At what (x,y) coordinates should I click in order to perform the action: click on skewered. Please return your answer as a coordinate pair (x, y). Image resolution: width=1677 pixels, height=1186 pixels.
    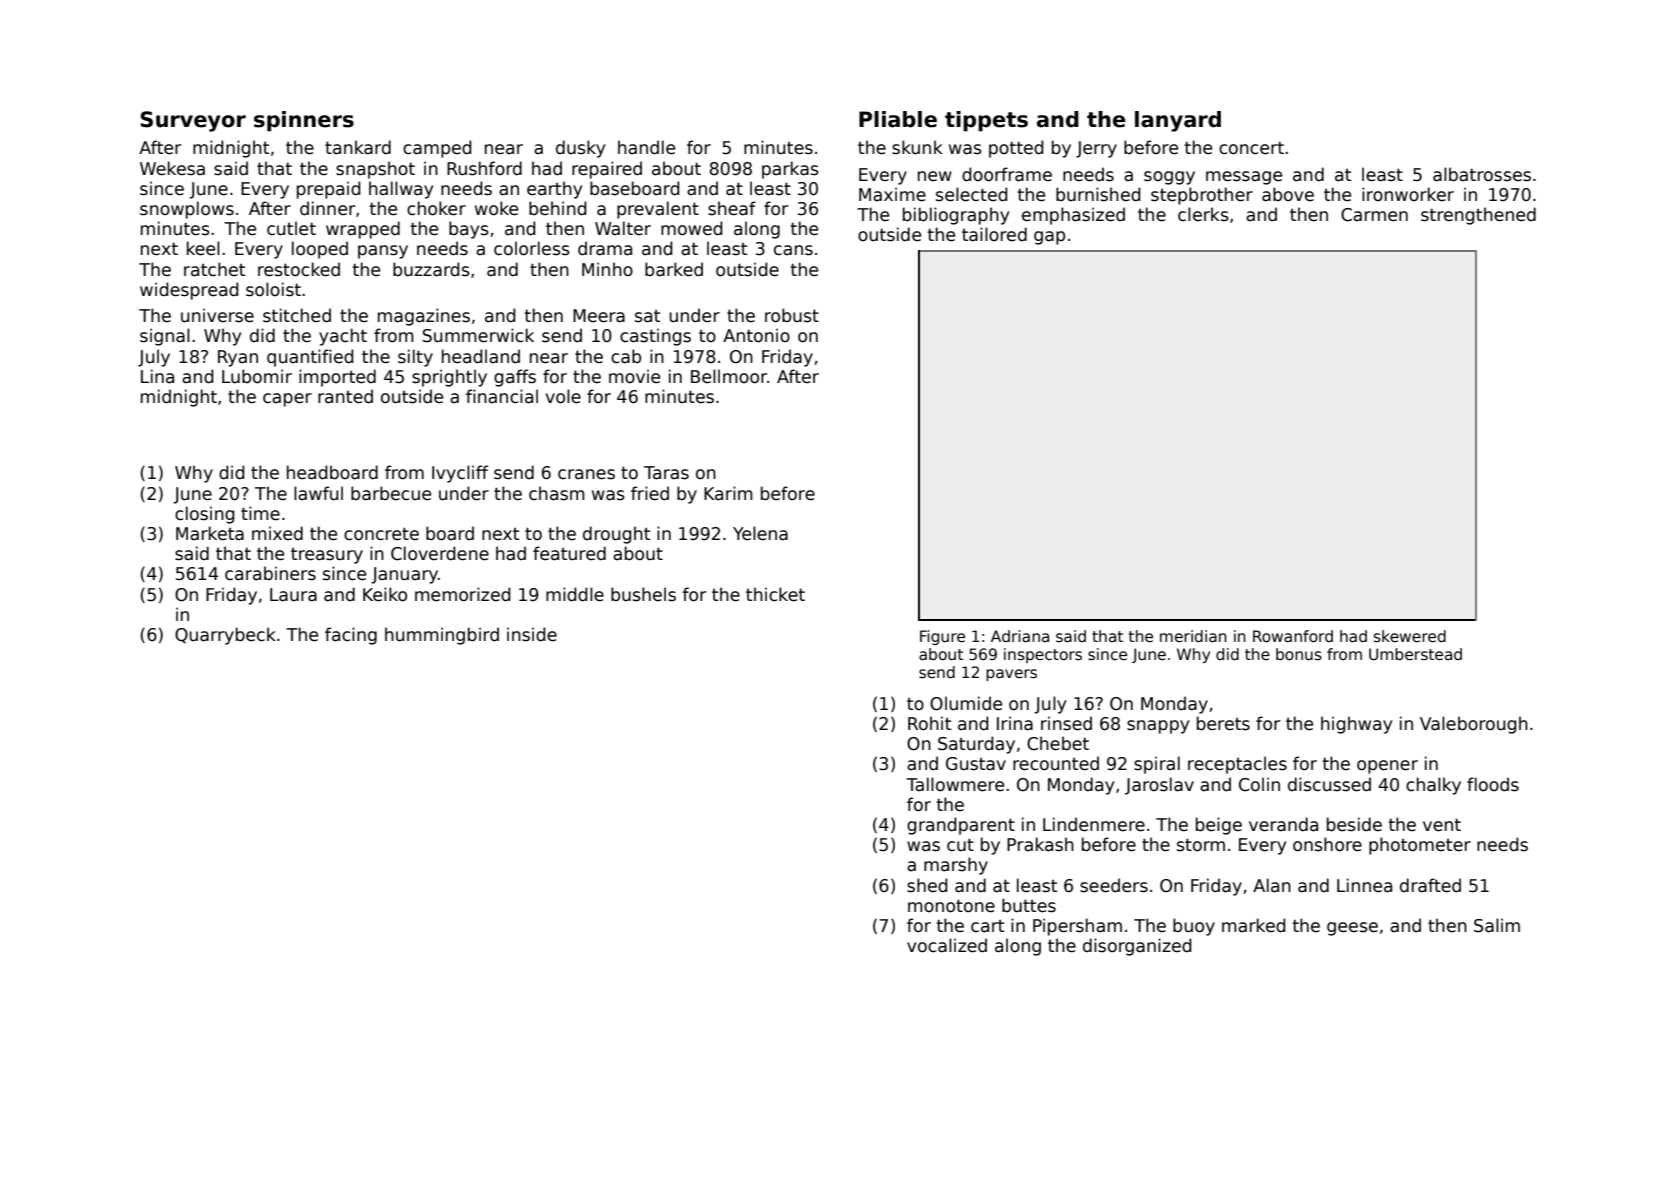
    Looking at the image, I should click on (1410, 636).
